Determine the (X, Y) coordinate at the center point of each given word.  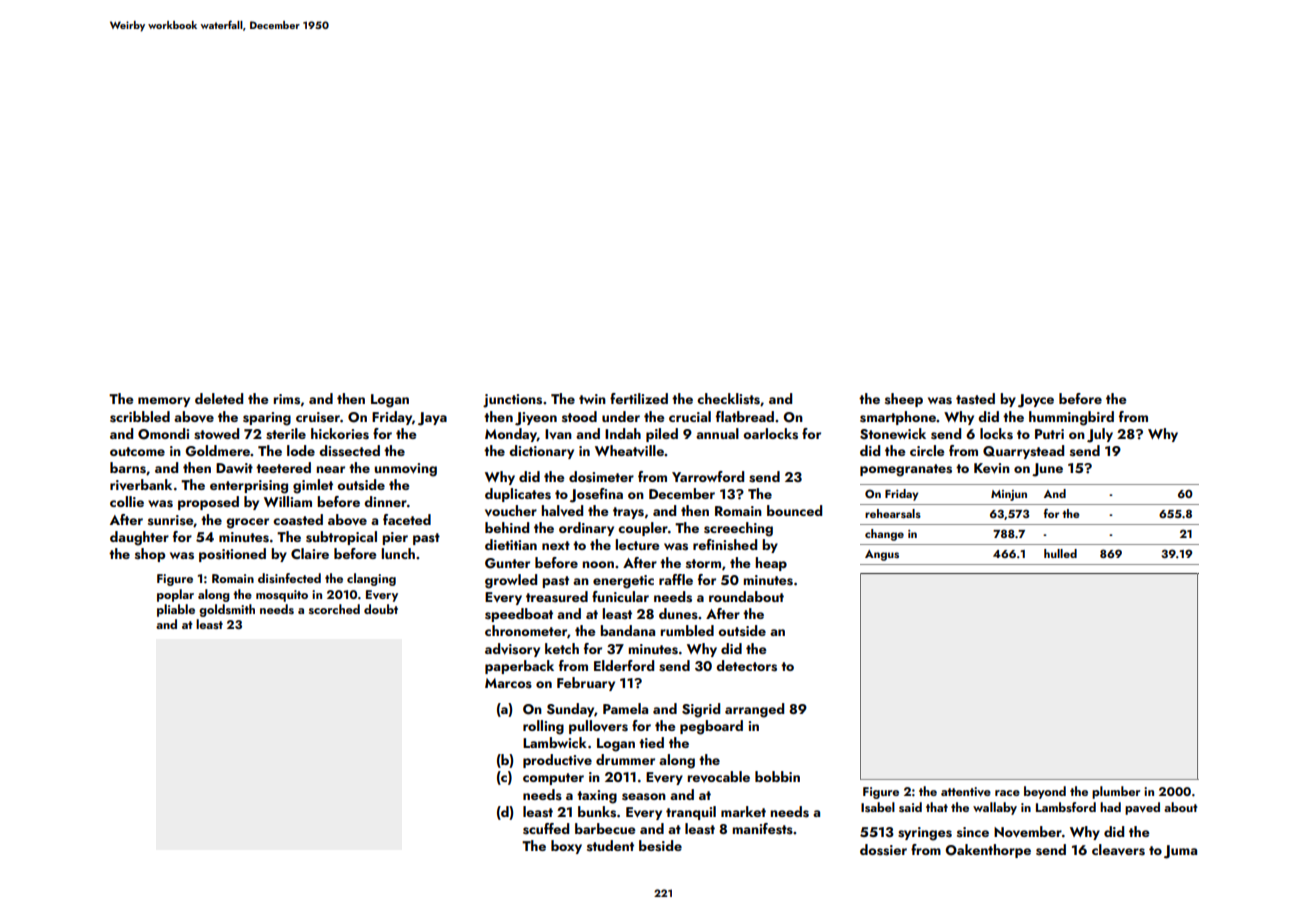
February (586, 684)
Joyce (1036, 401)
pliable (176, 610)
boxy (566, 847)
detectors (746, 666)
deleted (219, 398)
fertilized (639, 398)
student (610, 846)
